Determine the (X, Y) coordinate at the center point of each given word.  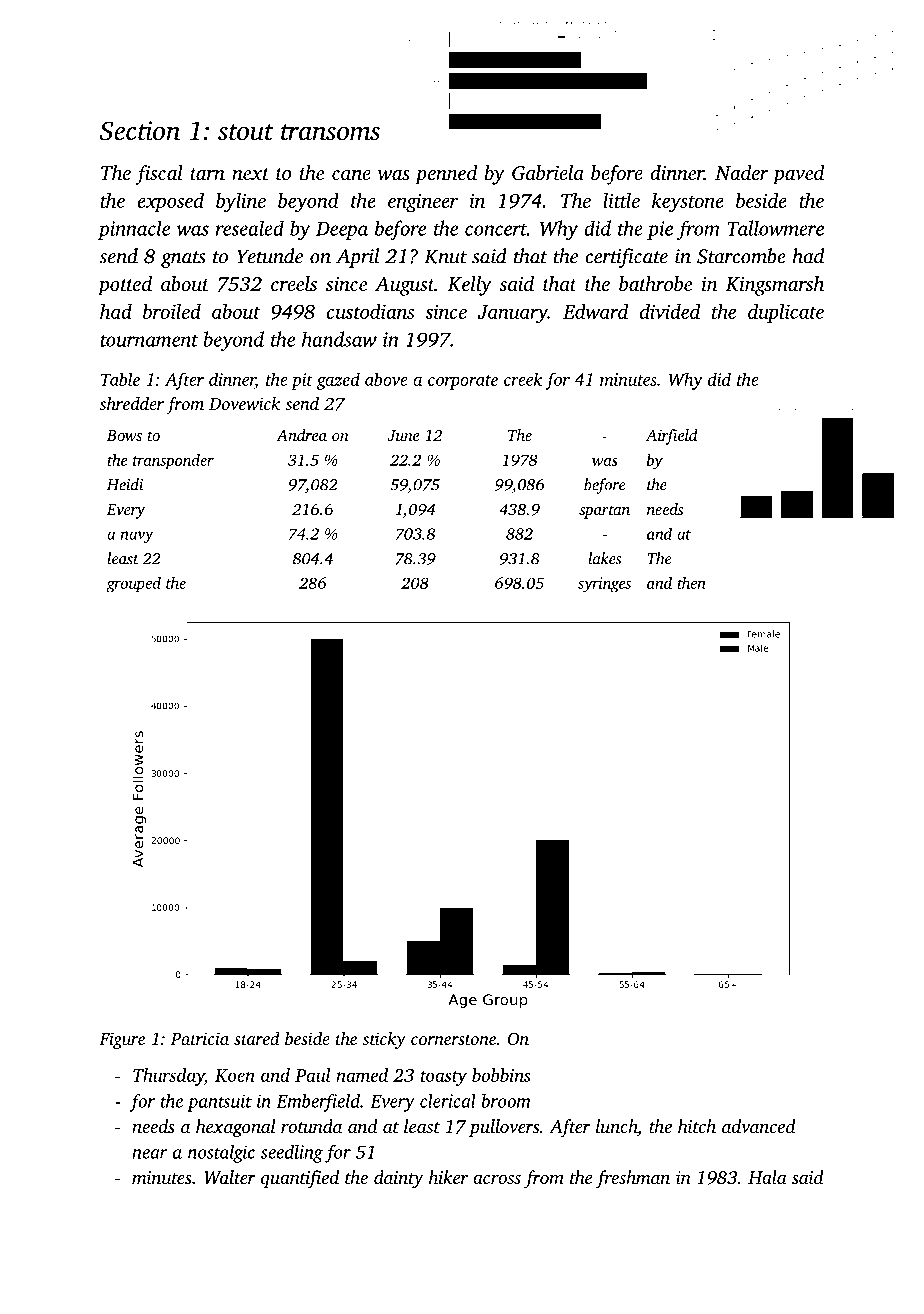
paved (798, 175)
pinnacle (134, 230)
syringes (604, 585)
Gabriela (548, 173)
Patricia (200, 1038)
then (691, 582)
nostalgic (221, 1153)
